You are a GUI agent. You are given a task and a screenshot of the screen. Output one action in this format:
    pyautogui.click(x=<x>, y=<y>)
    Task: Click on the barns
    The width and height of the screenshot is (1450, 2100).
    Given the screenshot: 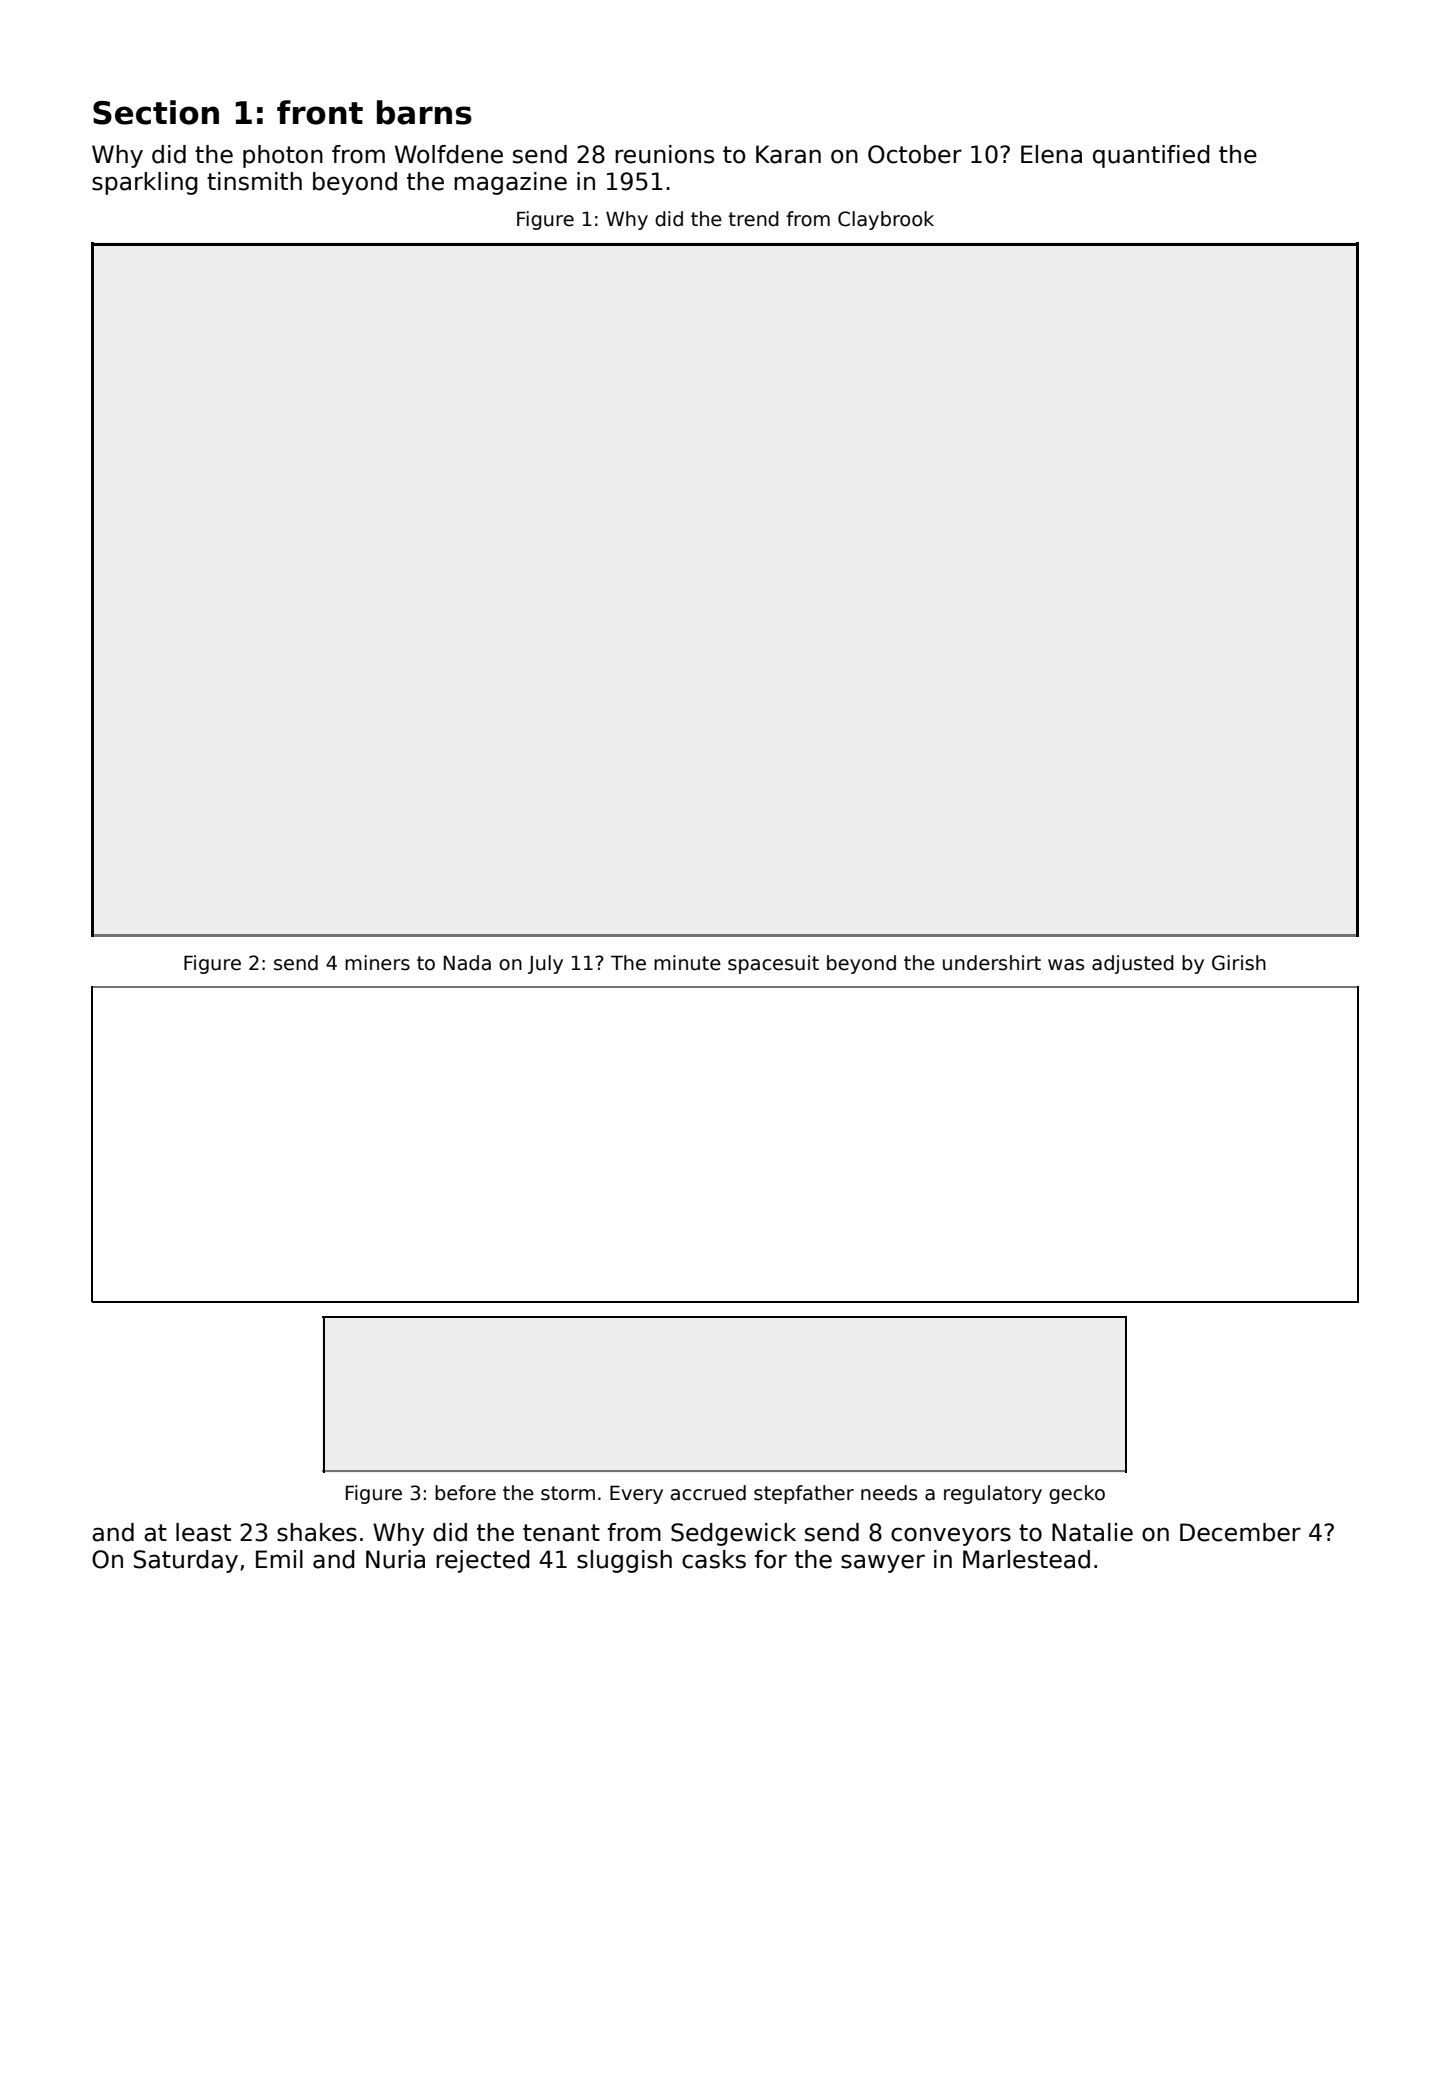 What is the action you would take?
    pyautogui.click(x=424, y=112)
